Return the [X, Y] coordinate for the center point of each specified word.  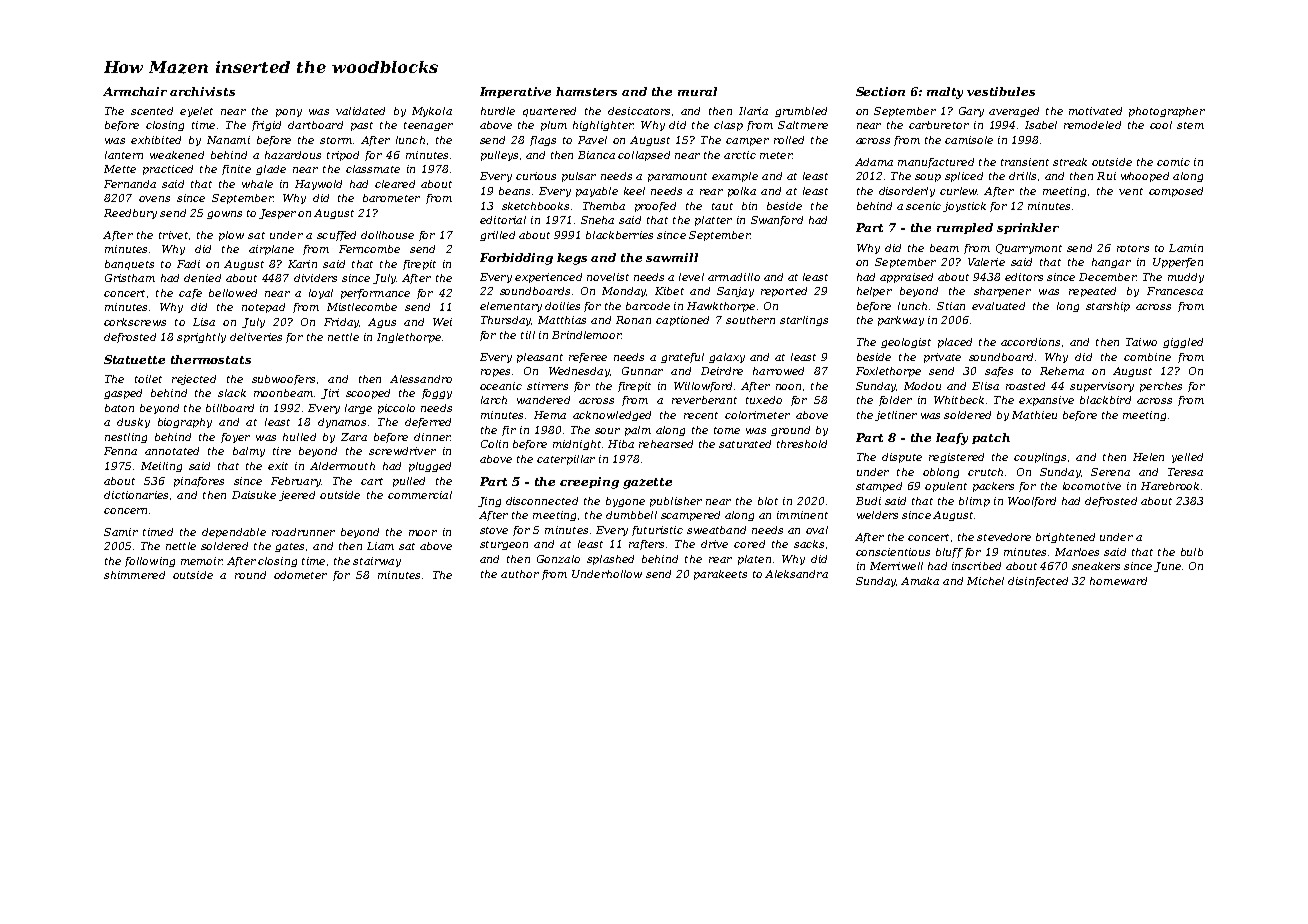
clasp [728, 126]
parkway [901, 321]
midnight [577, 445]
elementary [511, 307]
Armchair [135, 91]
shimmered [134, 575]
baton [119, 408]
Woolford [1032, 502]
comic [1173, 162]
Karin [302, 264]
